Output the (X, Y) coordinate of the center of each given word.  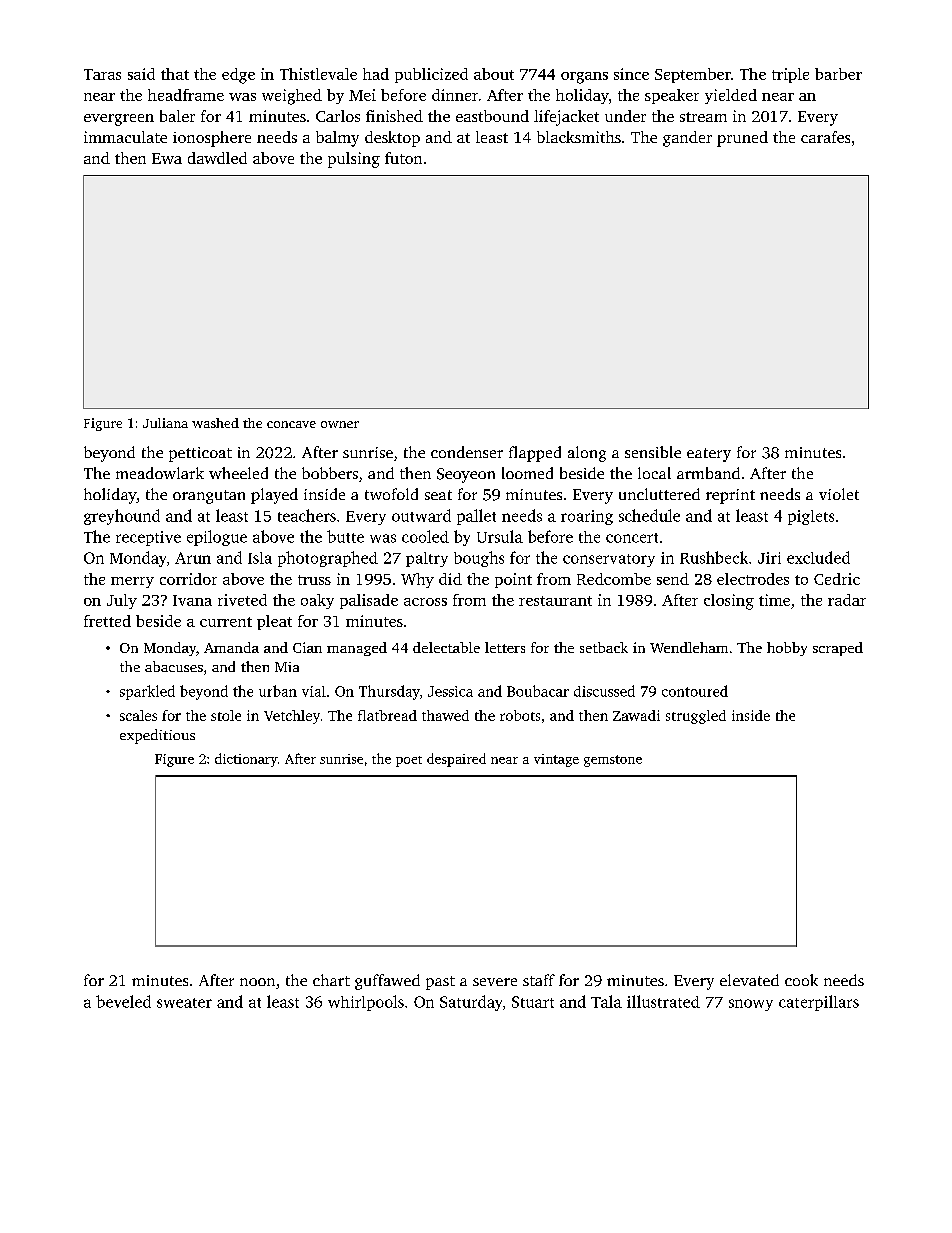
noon (257, 982)
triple (790, 75)
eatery (709, 455)
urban (278, 691)
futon (403, 158)
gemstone (613, 761)
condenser (467, 452)
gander (687, 139)
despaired (456, 760)
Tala (606, 1001)
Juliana (165, 423)
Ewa (167, 158)
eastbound (492, 116)
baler (177, 116)
